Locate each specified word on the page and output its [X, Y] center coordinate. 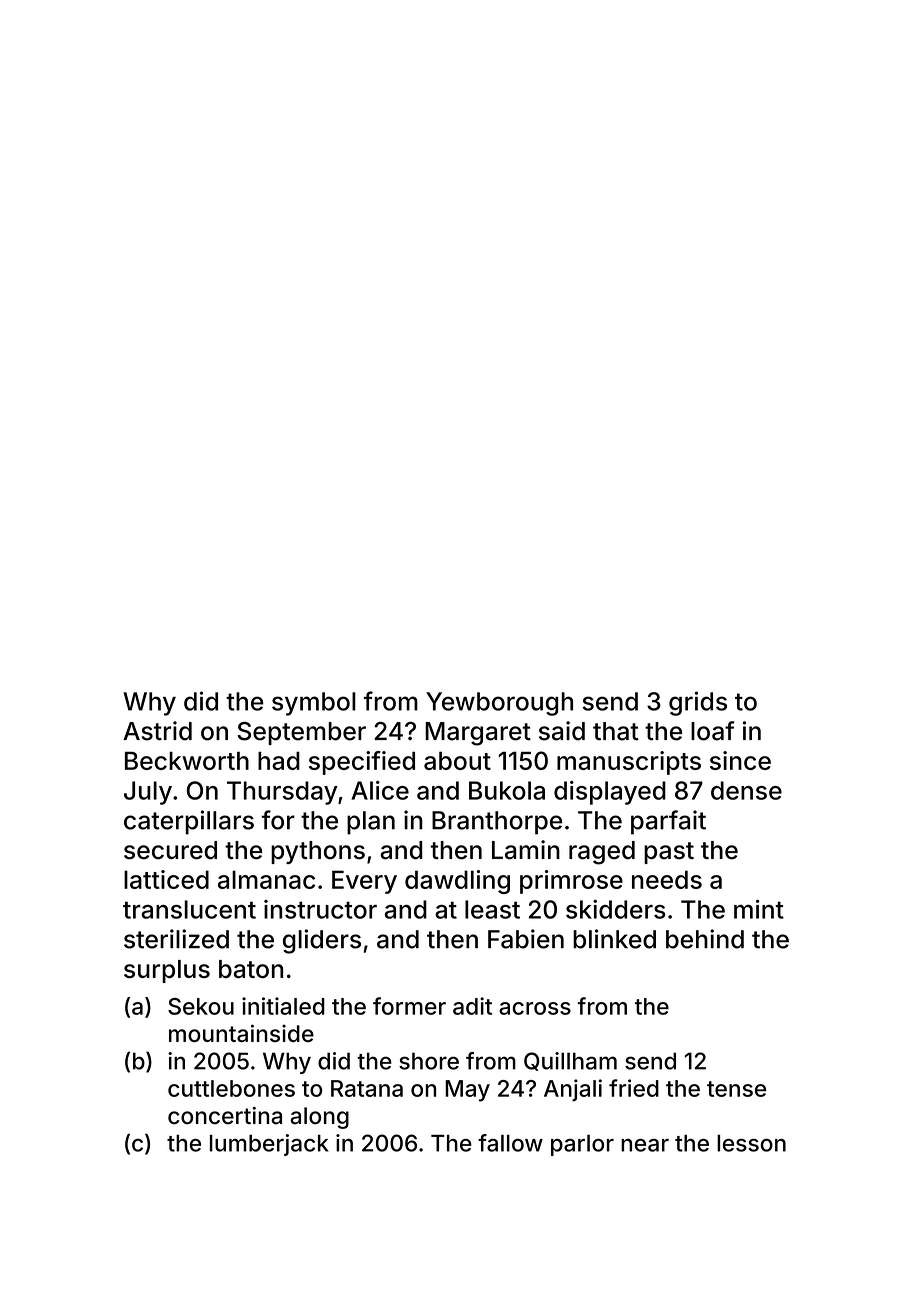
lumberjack [269, 1145]
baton [251, 969]
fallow [510, 1143]
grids [698, 703]
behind [705, 939]
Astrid [157, 731]
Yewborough [499, 704]
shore [429, 1061]
